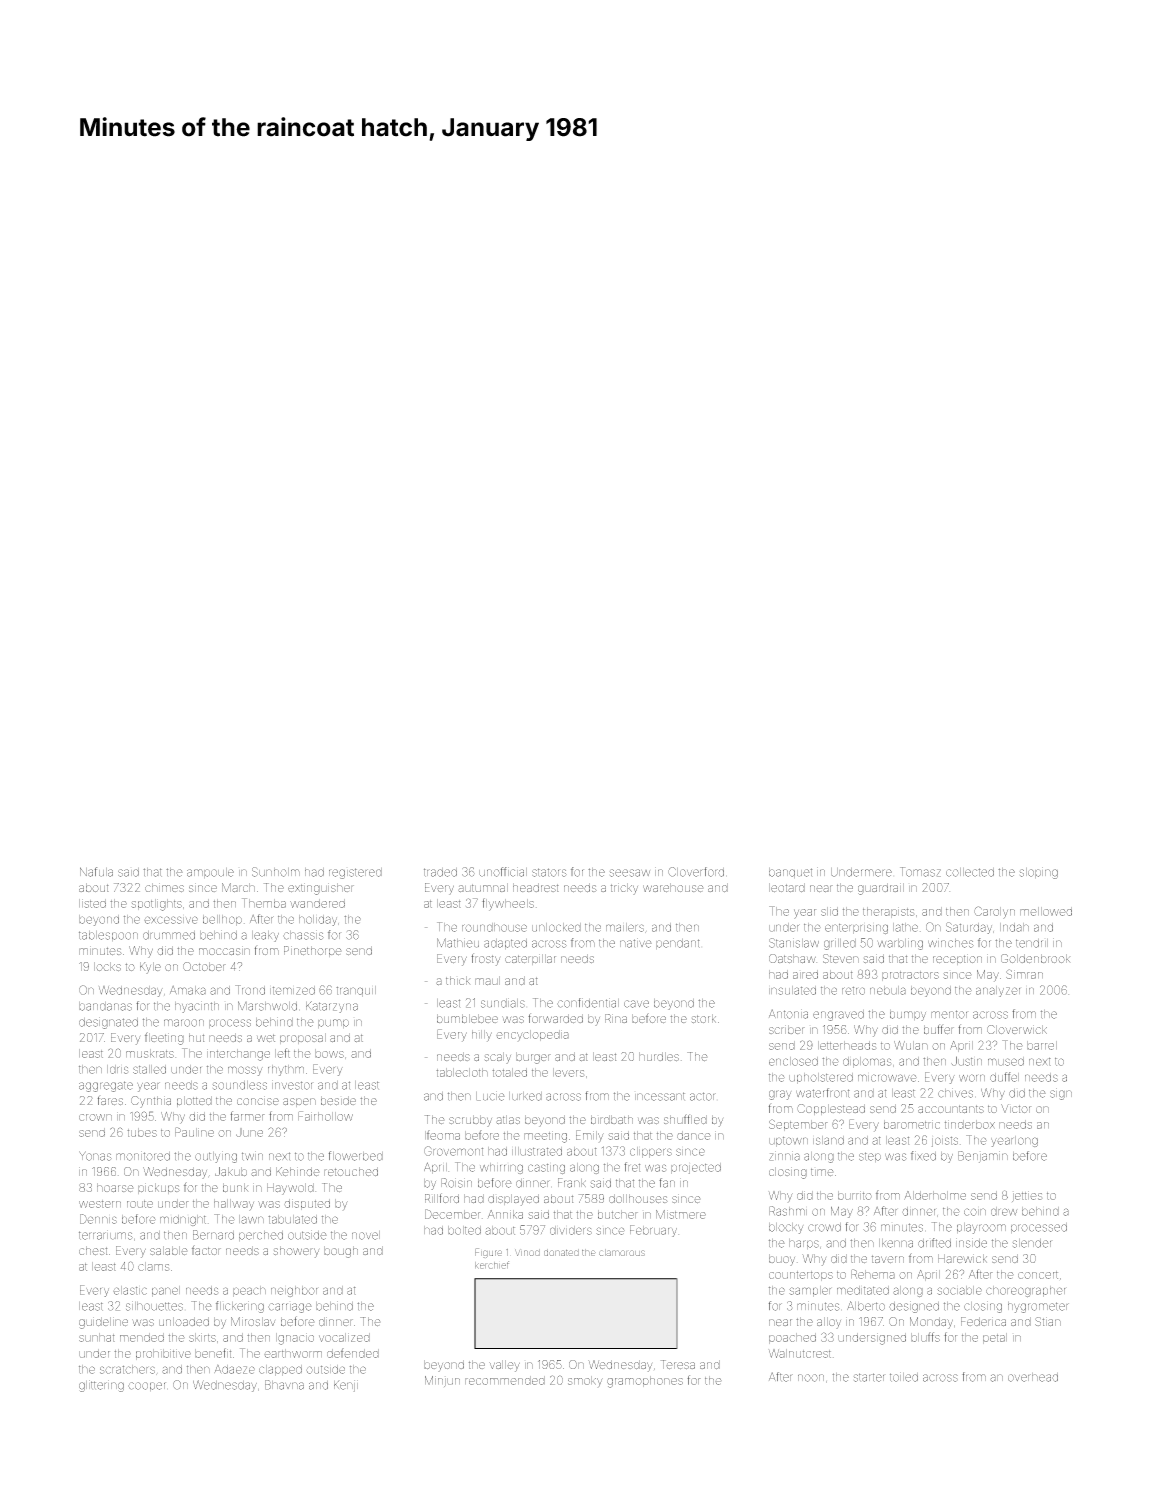  What do you see at coordinates (630, 873) in the page?
I see `seesaw` at bounding box center [630, 873].
